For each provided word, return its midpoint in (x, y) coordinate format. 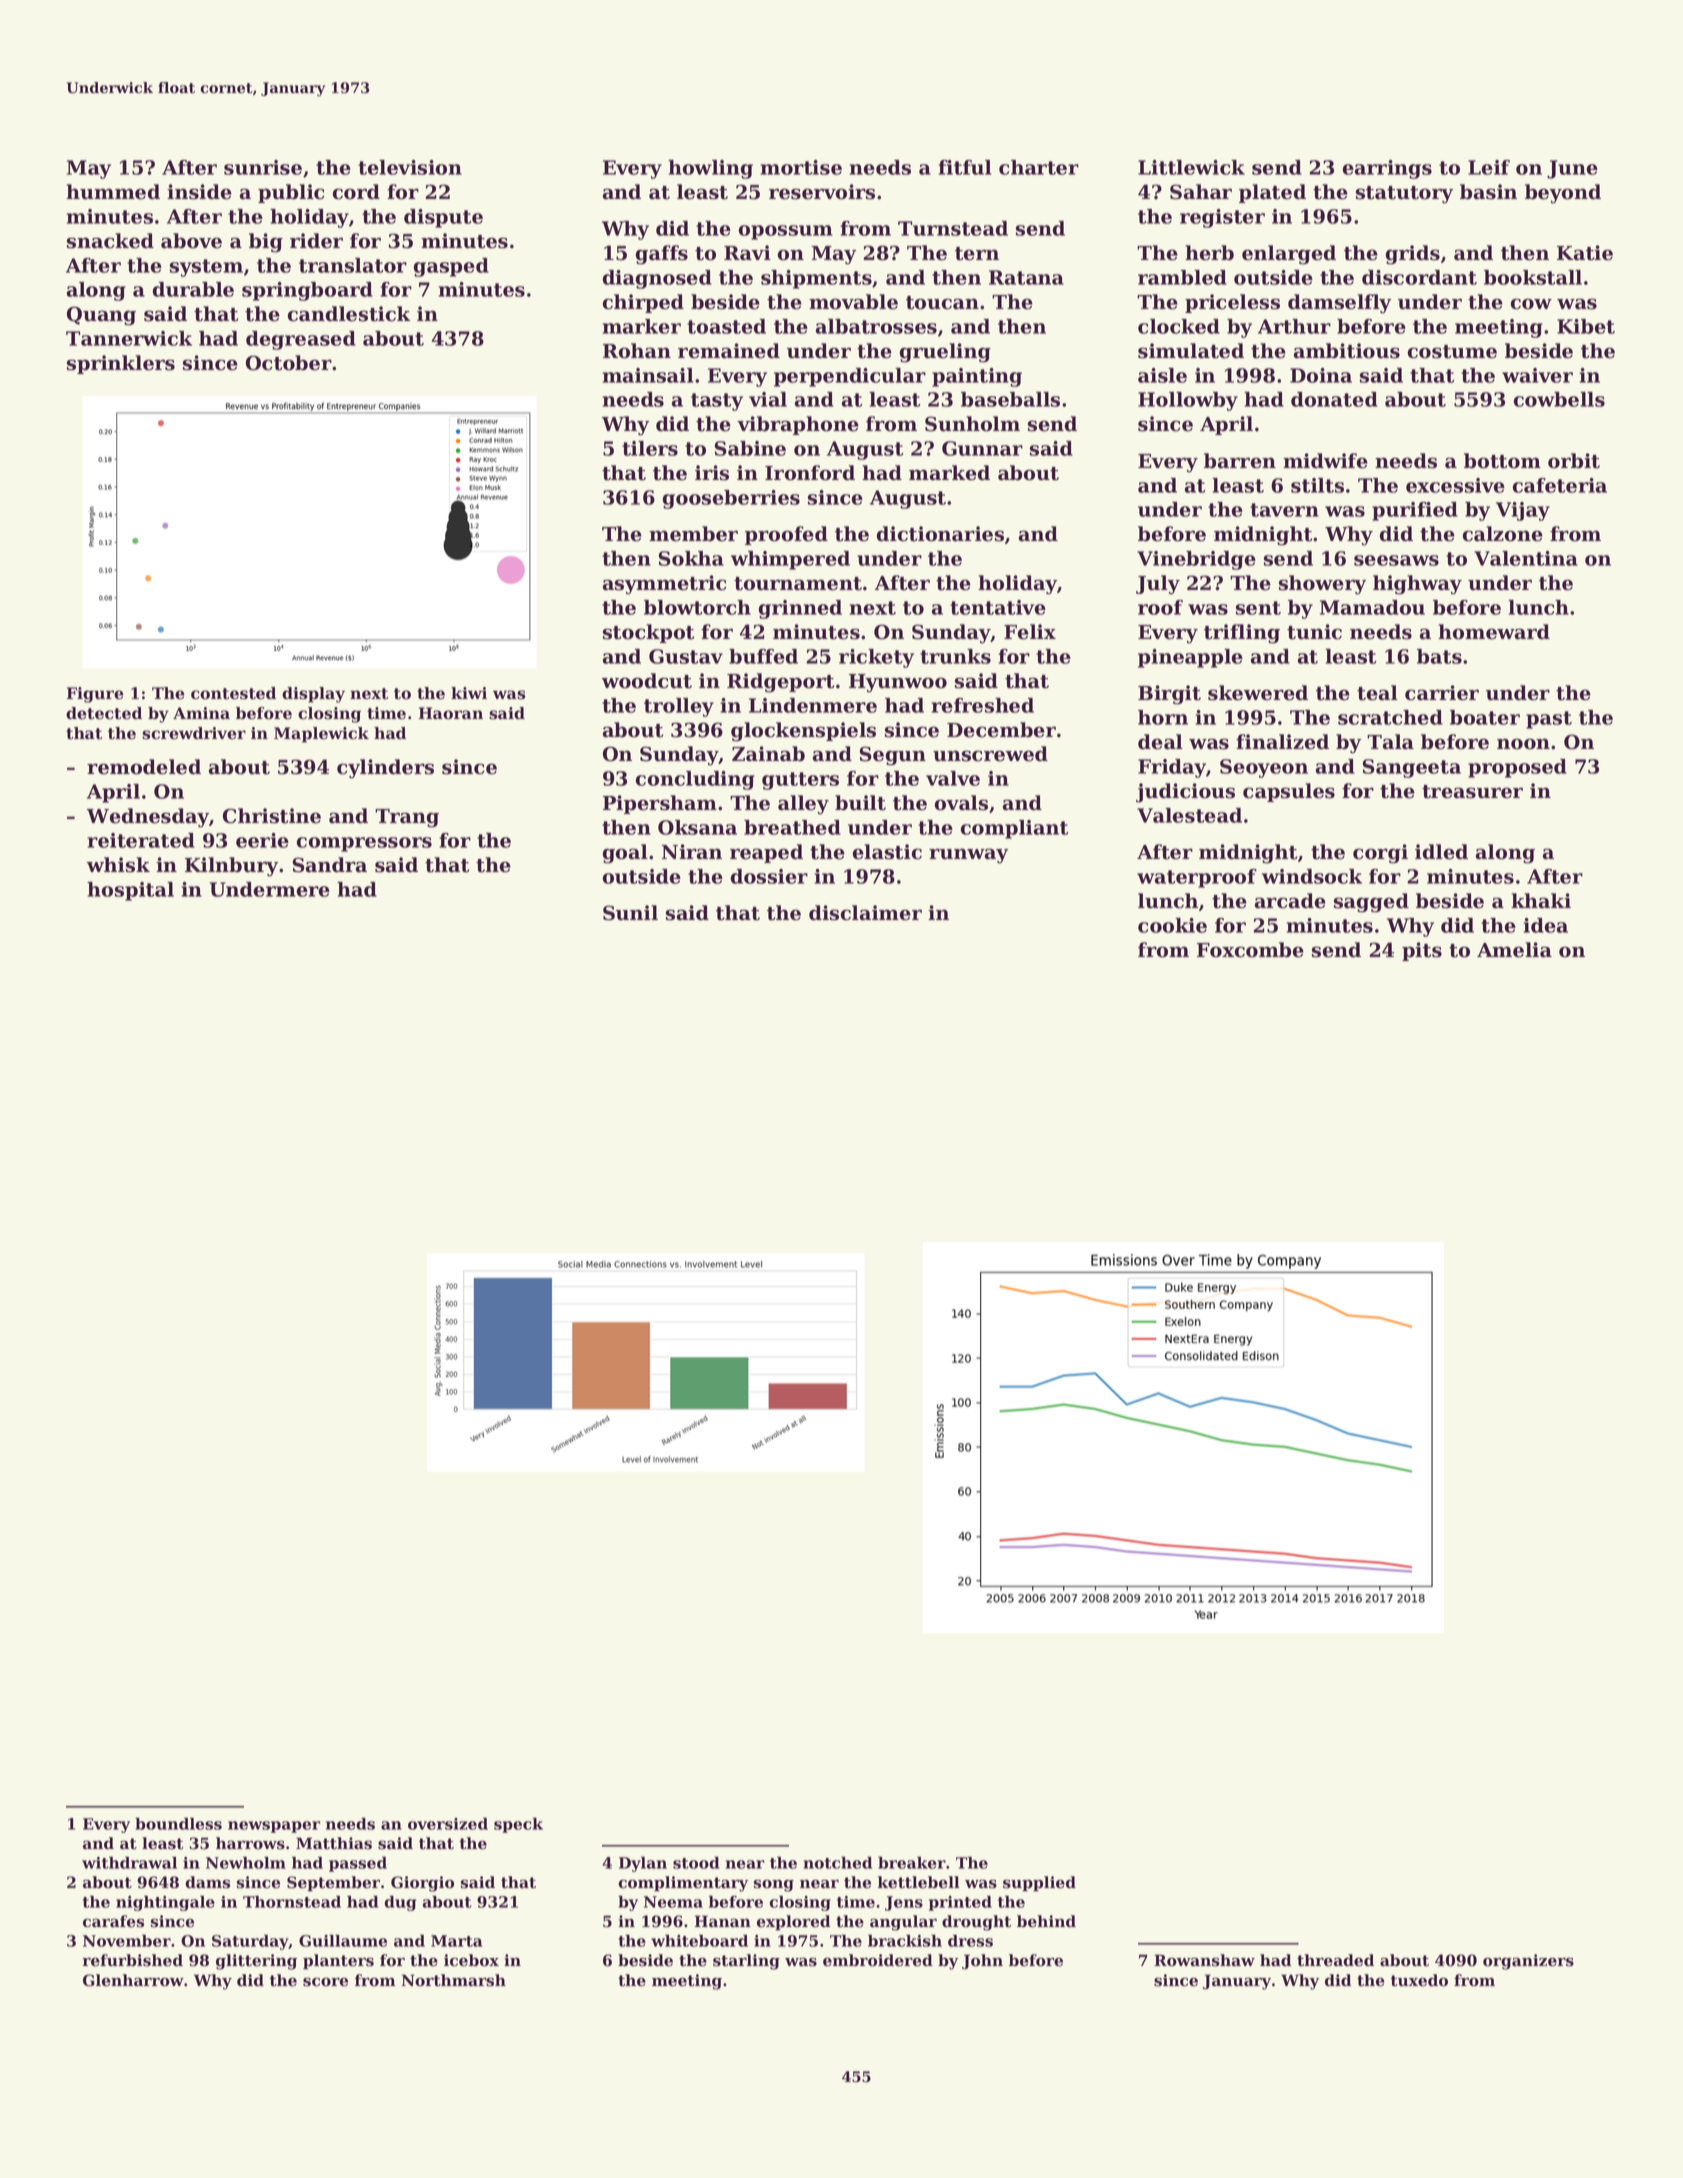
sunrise (263, 167)
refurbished (132, 1960)
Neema (673, 1902)
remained (729, 351)
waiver (1537, 375)
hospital (130, 891)
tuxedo (1419, 1980)
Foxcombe (1250, 950)
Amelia (1514, 950)
